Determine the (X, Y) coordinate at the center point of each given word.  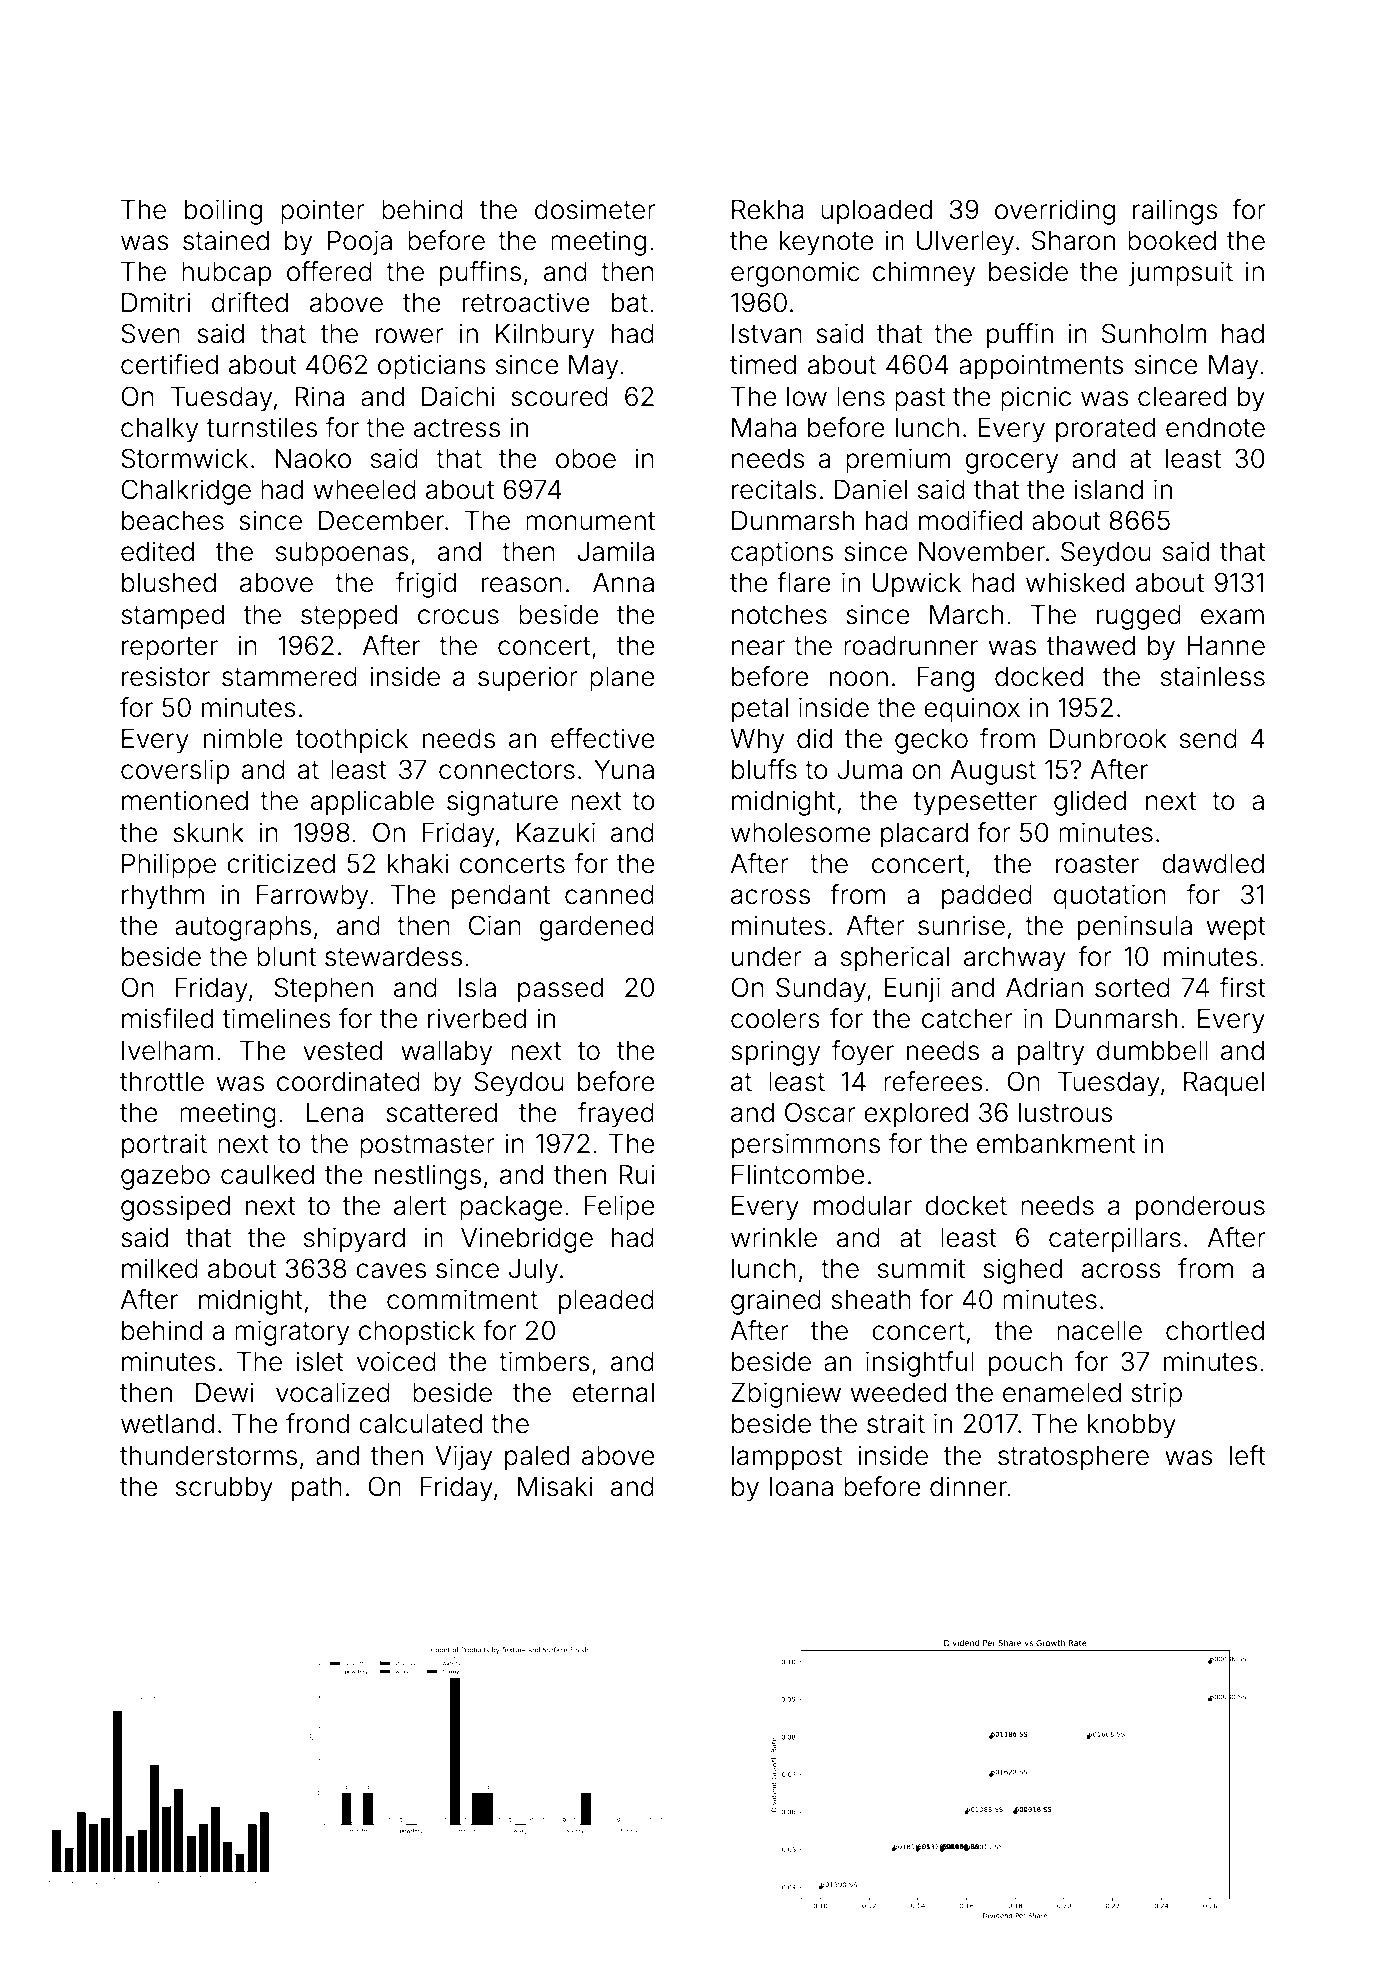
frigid (426, 585)
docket (966, 1206)
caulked (267, 1175)
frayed (616, 1115)
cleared (1182, 397)
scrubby (224, 1489)
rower (410, 336)
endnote (1215, 428)
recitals (774, 489)
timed (763, 364)
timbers (544, 1361)
